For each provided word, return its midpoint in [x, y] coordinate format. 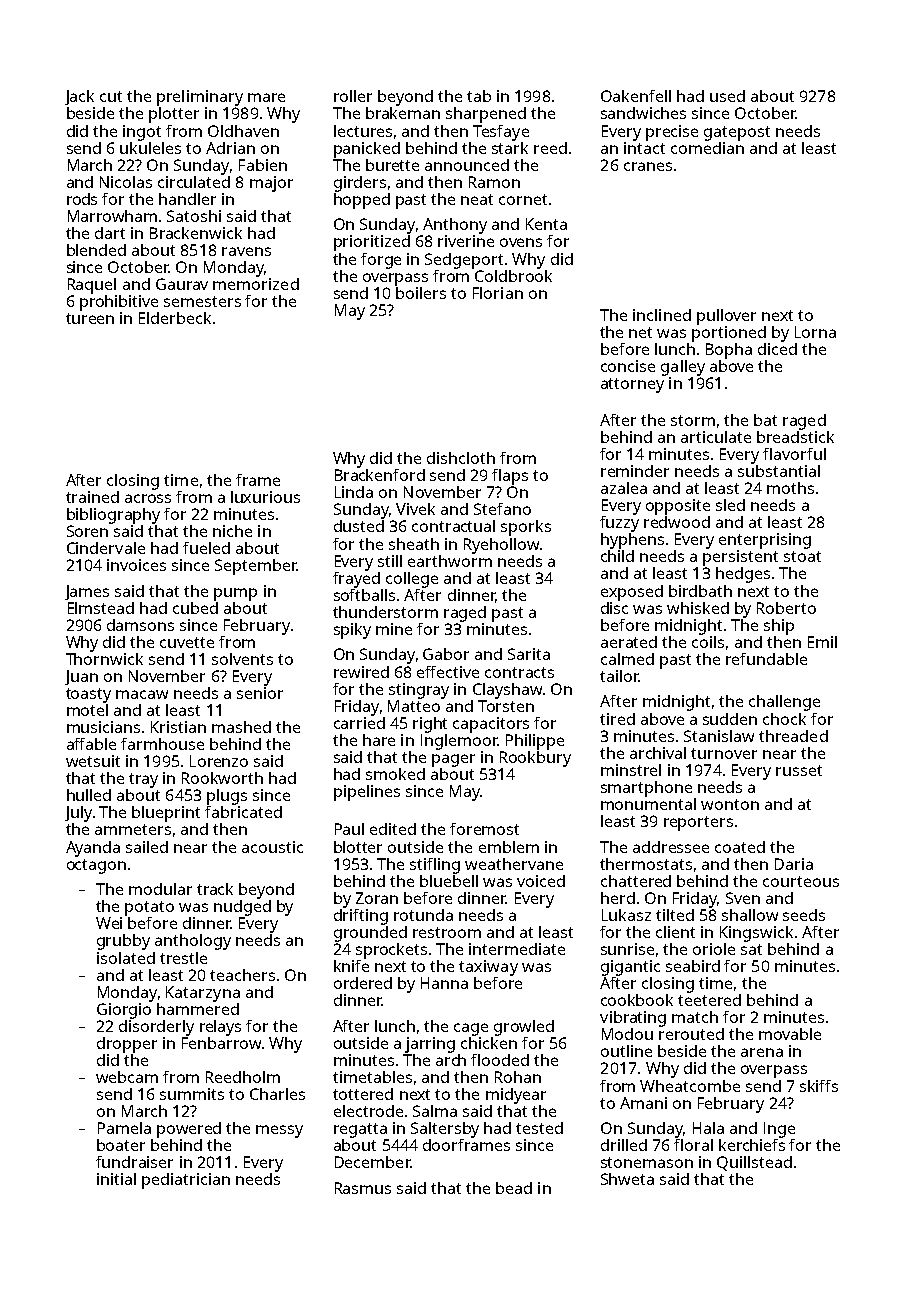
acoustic [272, 847]
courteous [801, 881]
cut [111, 96]
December [372, 1162]
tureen [90, 318]
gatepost [737, 133]
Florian [498, 293]
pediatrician [186, 1181]
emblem [509, 847]
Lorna [815, 332]
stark [510, 148]
